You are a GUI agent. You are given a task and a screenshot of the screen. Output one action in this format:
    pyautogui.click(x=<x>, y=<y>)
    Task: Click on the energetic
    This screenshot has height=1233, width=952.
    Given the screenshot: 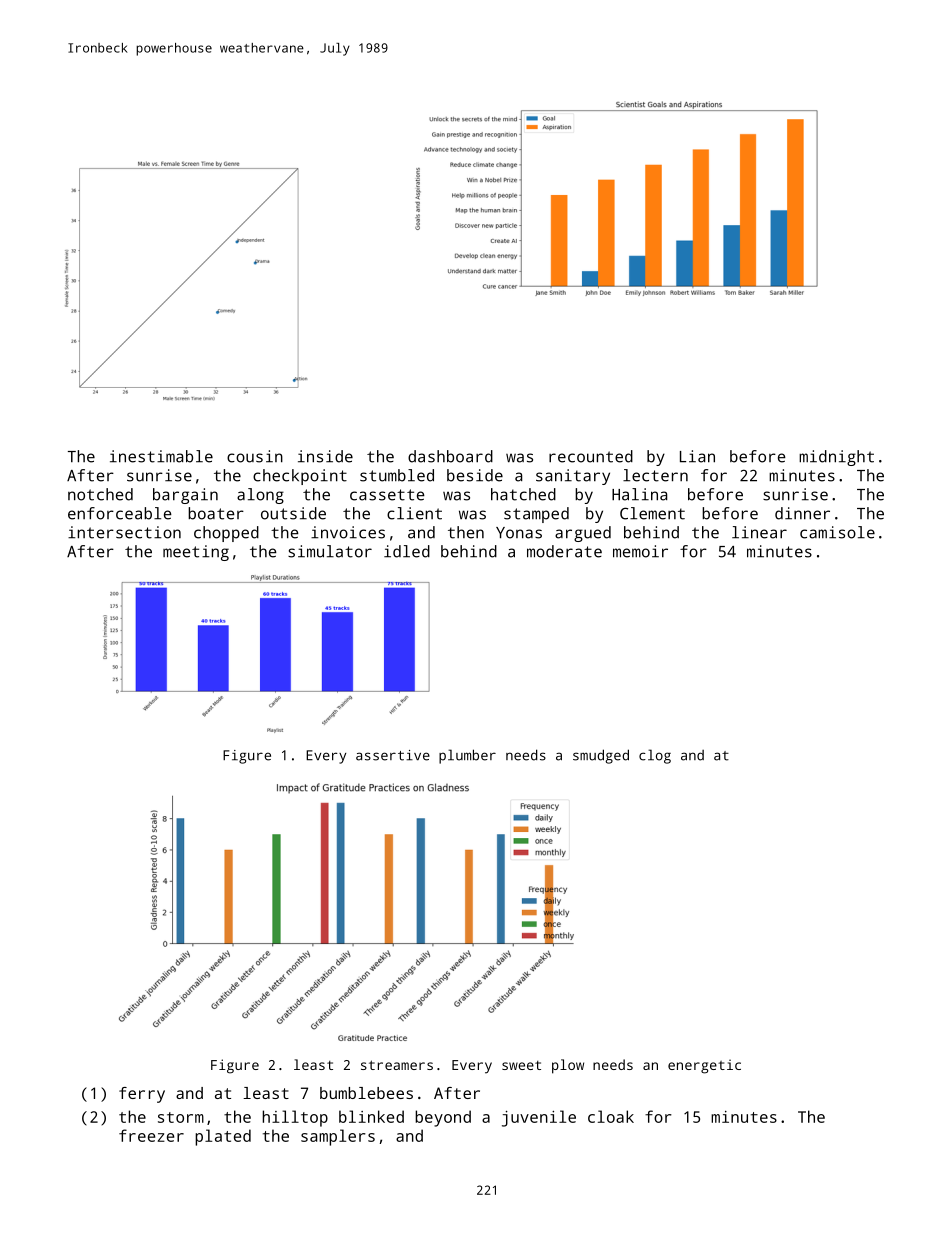 What is the action you would take?
    pyautogui.click(x=704, y=1066)
